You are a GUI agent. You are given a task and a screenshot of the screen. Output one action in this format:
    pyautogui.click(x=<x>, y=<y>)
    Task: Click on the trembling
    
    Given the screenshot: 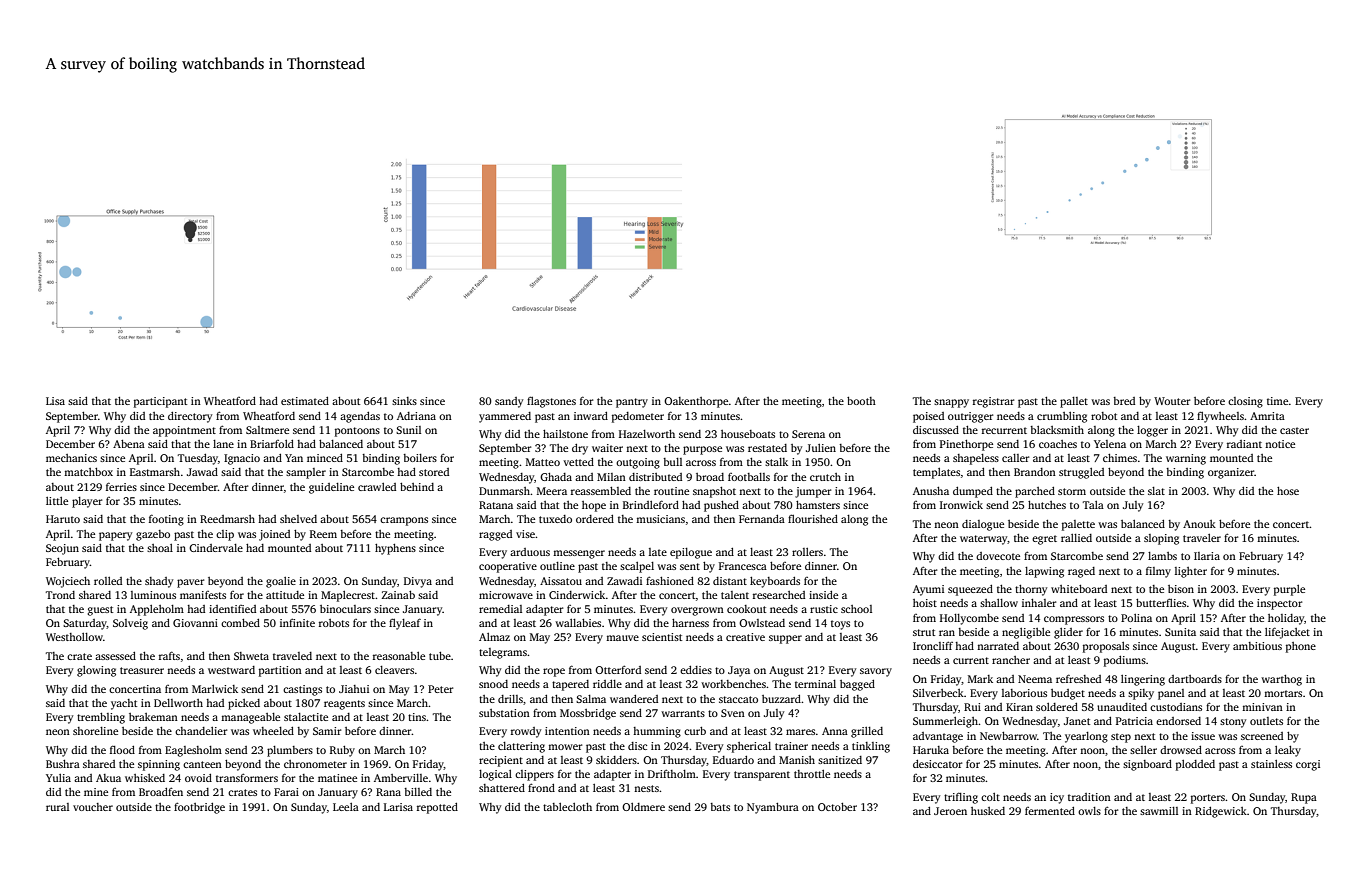 What is the action you would take?
    pyautogui.click(x=101, y=718)
